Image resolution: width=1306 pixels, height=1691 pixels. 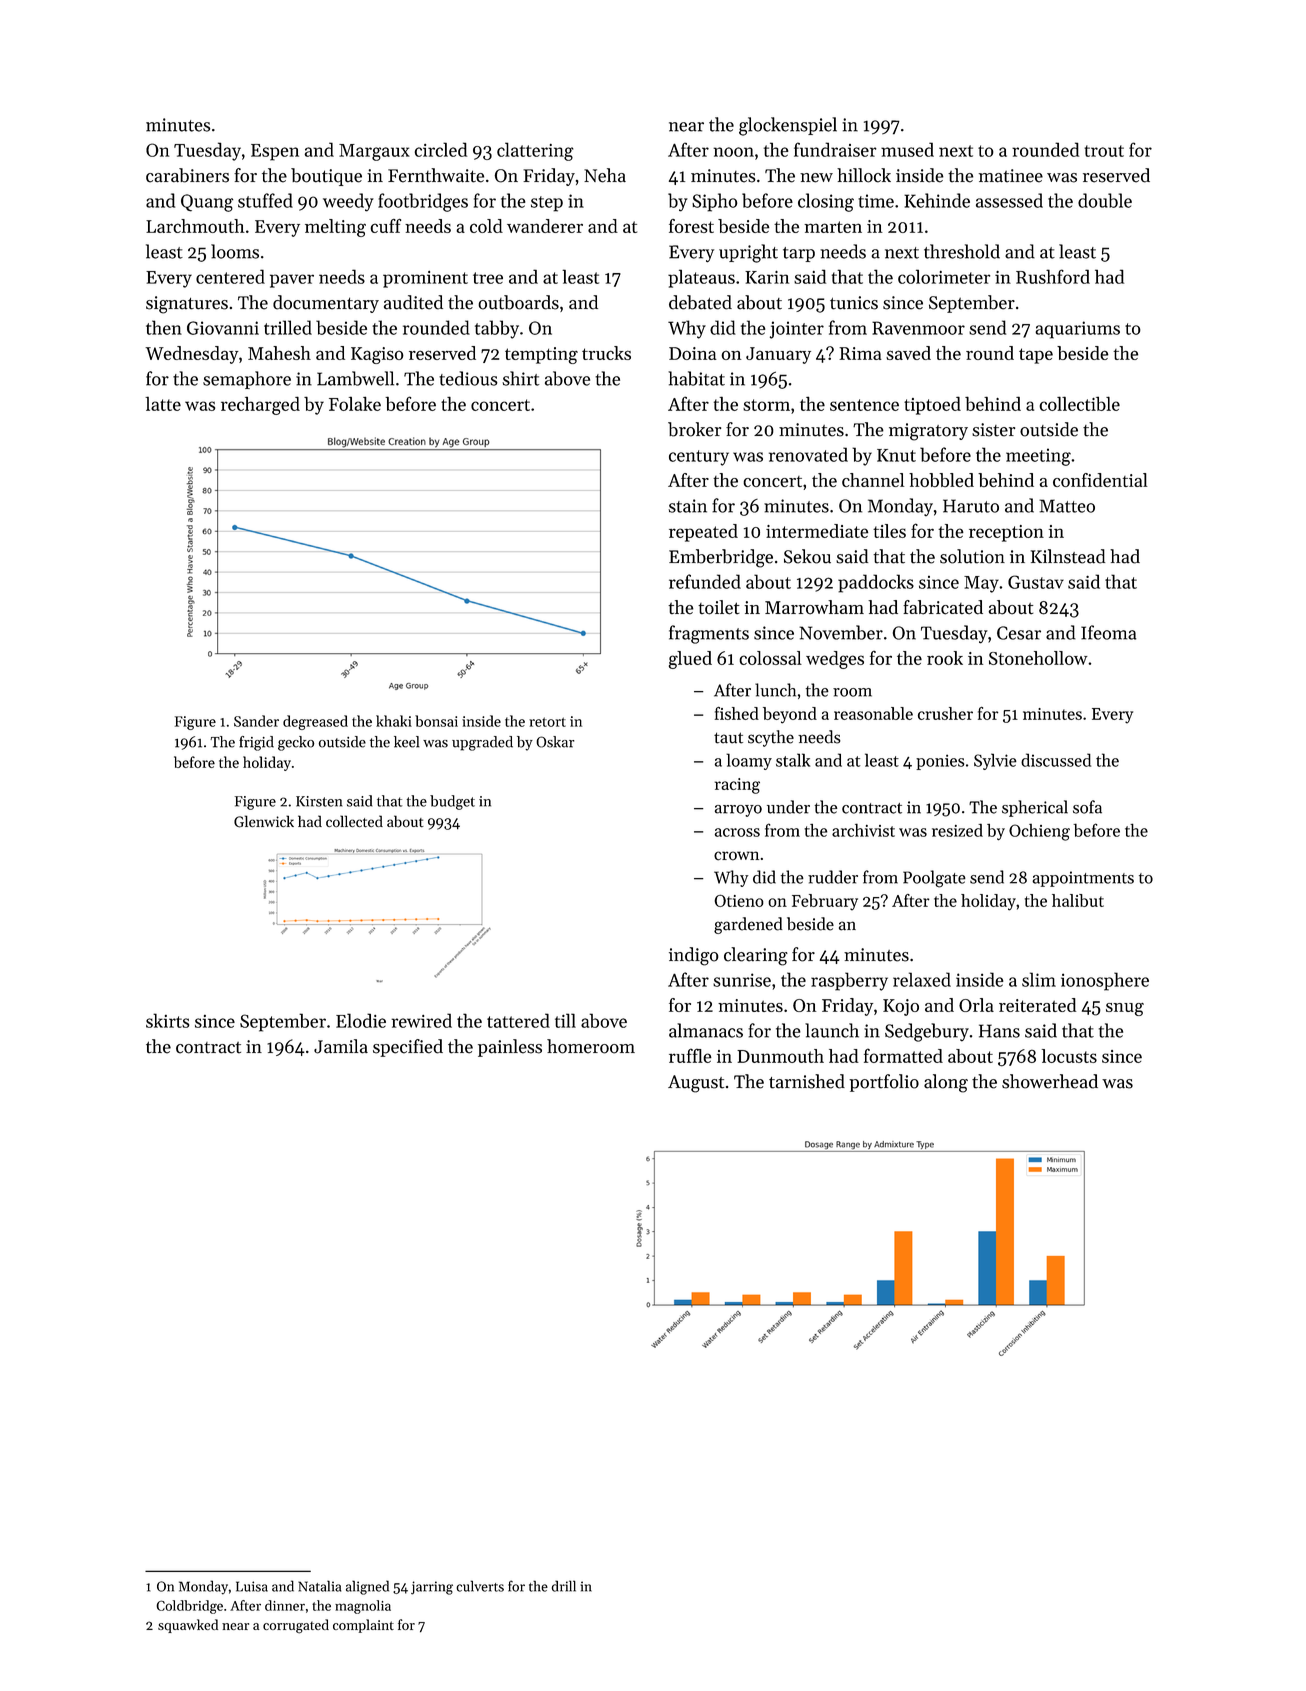 What do you see at coordinates (564, 1586) in the screenshot?
I see `drill` at bounding box center [564, 1586].
